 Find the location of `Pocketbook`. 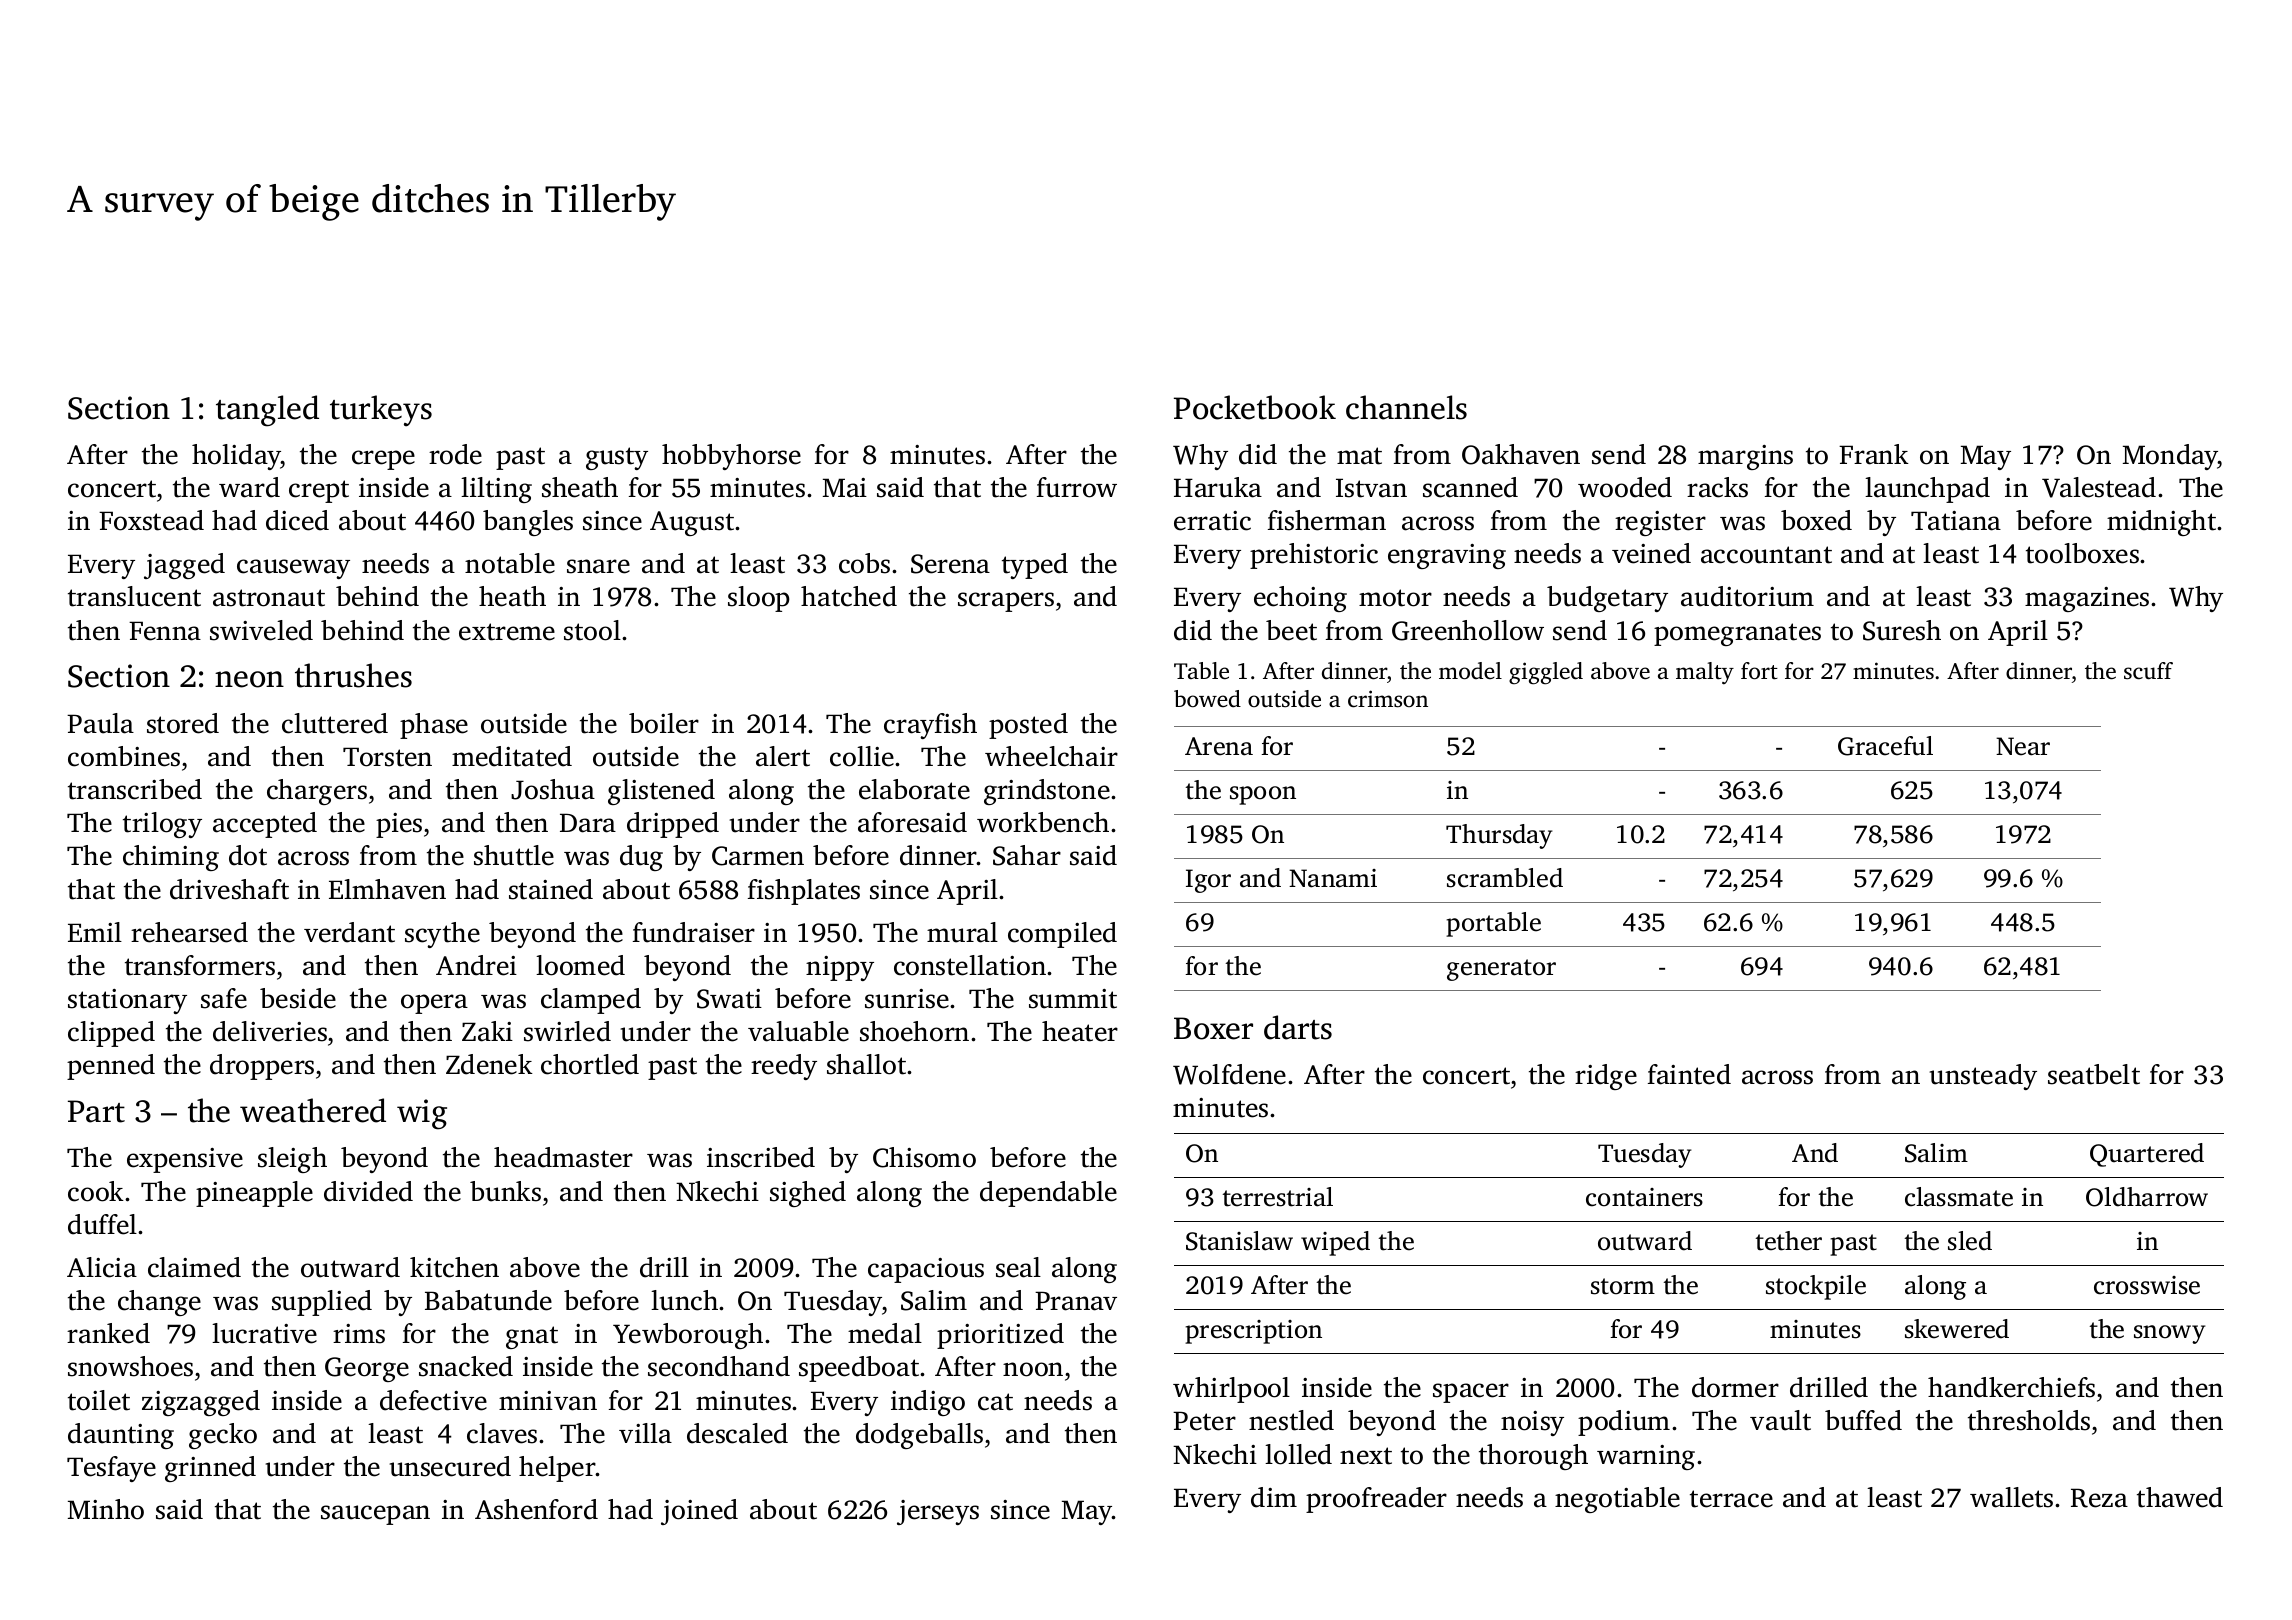

Pocketbook is located at coordinates (1255, 407).
